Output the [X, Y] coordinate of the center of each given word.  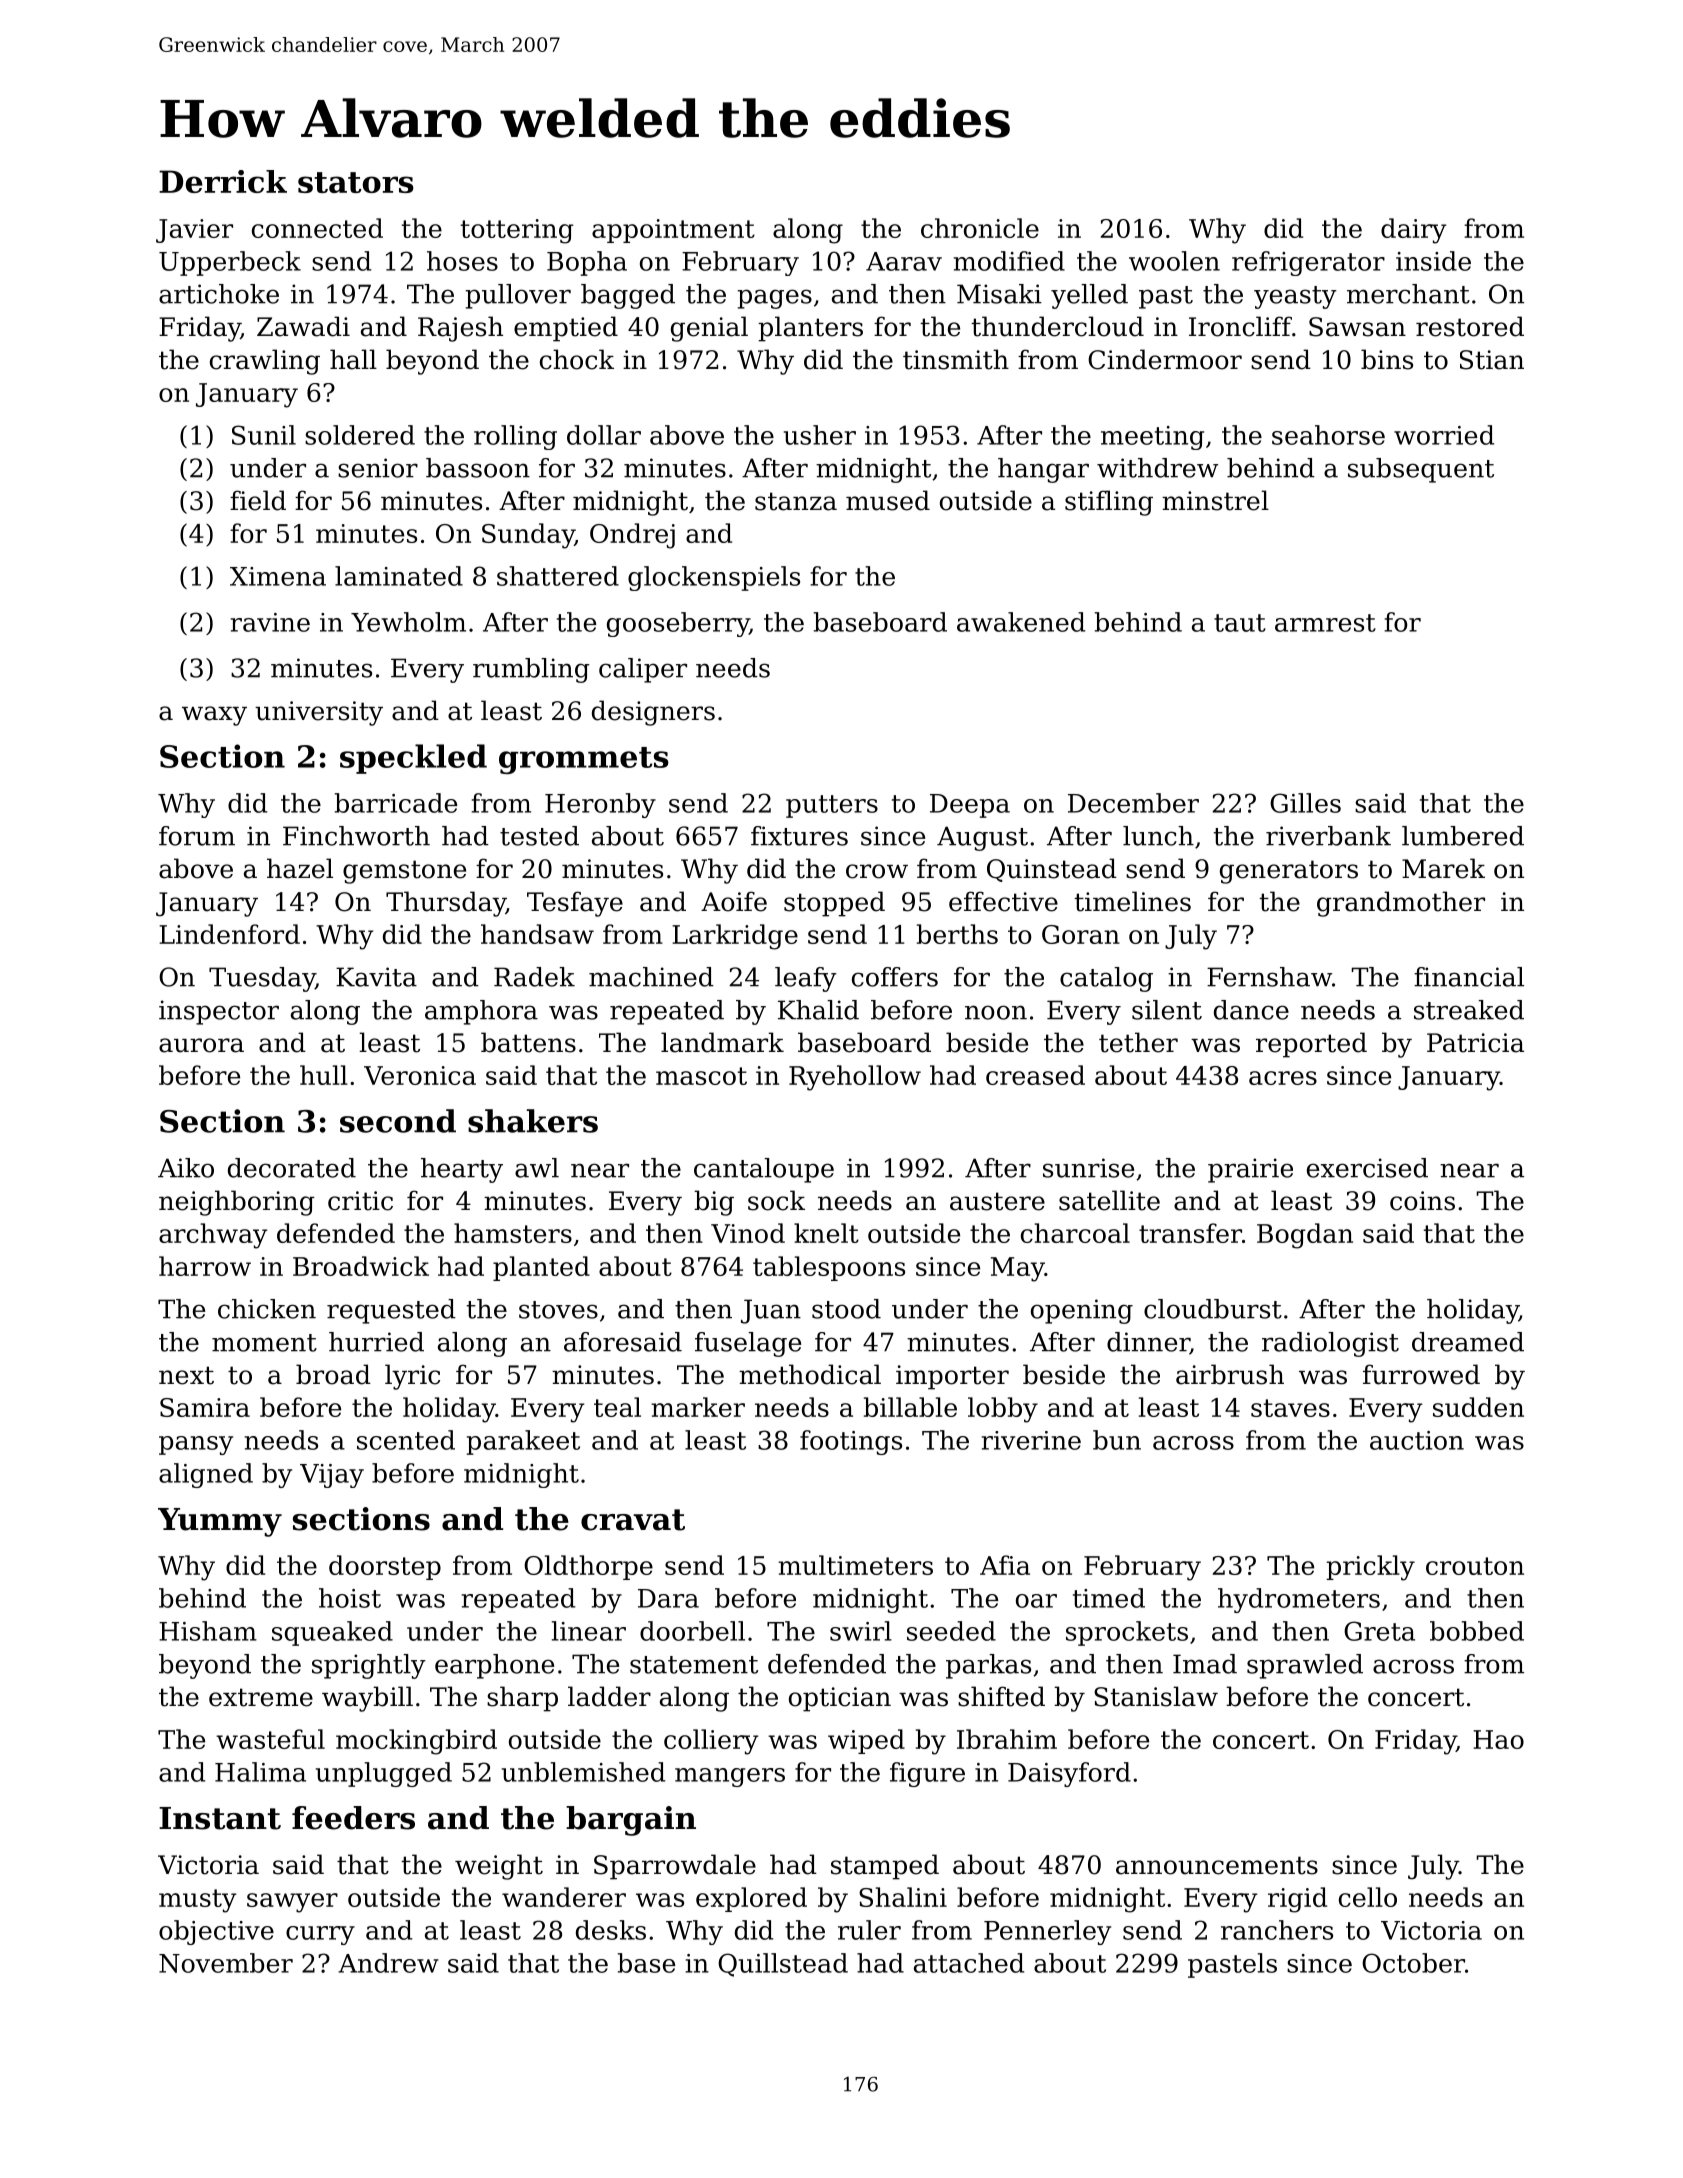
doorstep [385, 1567]
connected [317, 228]
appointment [673, 231]
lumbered [1463, 836]
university [319, 713]
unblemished [583, 1772]
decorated [292, 1168]
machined [651, 977]
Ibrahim [1007, 1739]
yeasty [1295, 297]
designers [653, 713]
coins [1422, 1201]
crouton [1475, 1566]
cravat [633, 1520]
